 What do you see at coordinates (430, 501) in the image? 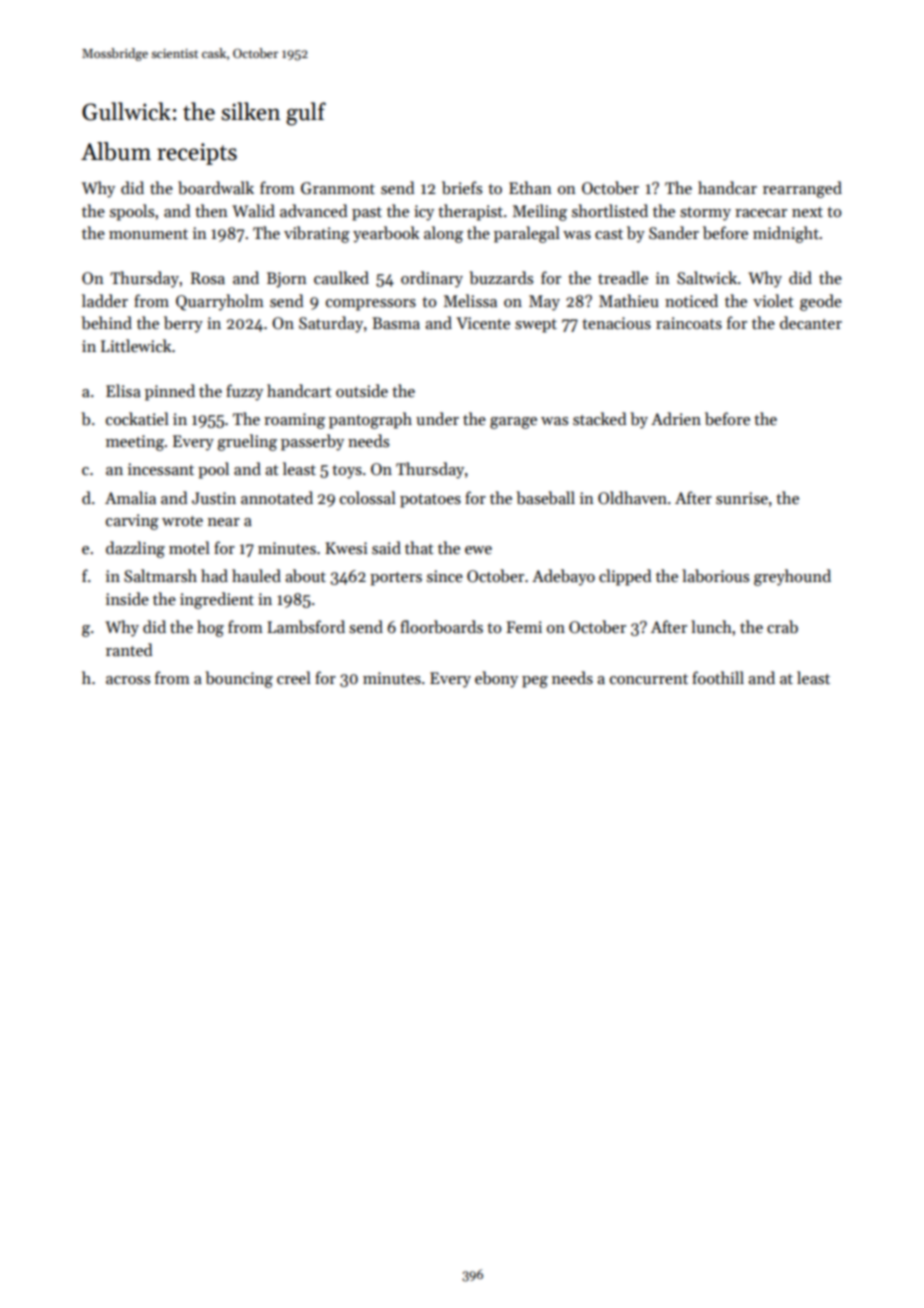
I see `potatoes` at bounding box center [430, 501].
